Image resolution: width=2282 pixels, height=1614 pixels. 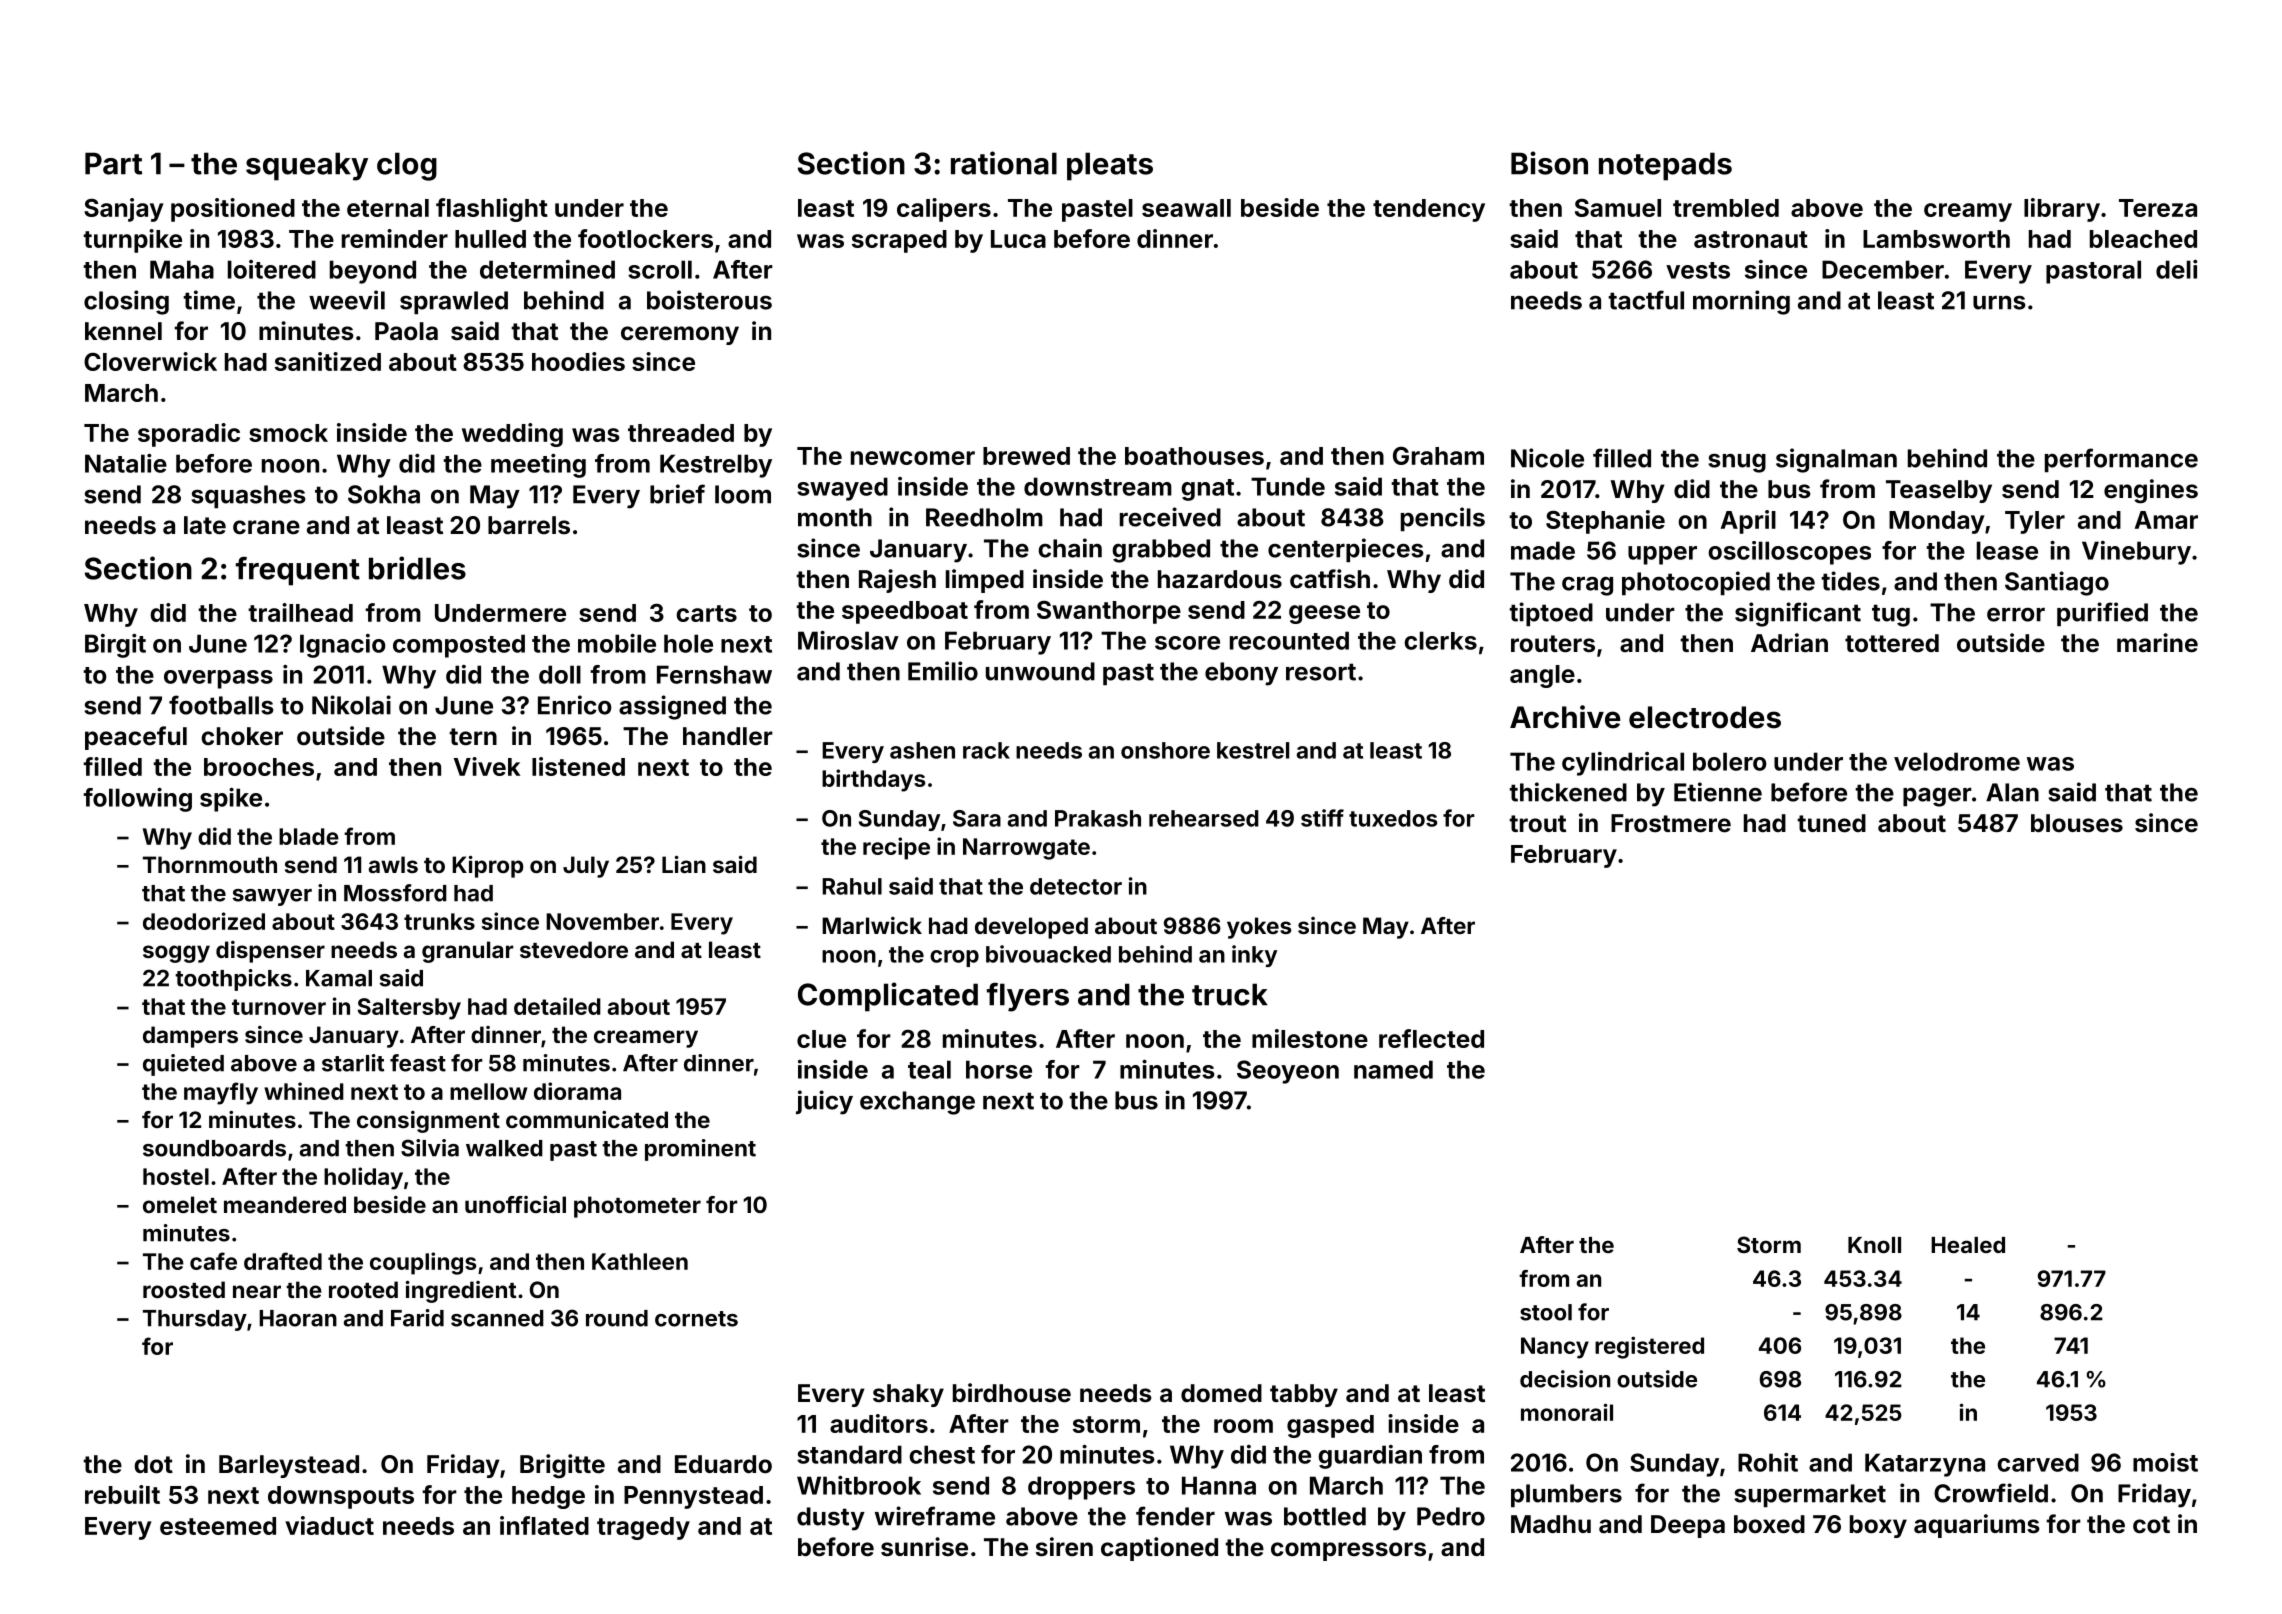 I want to click on Barleystead, so click(x=289, y=1466).
